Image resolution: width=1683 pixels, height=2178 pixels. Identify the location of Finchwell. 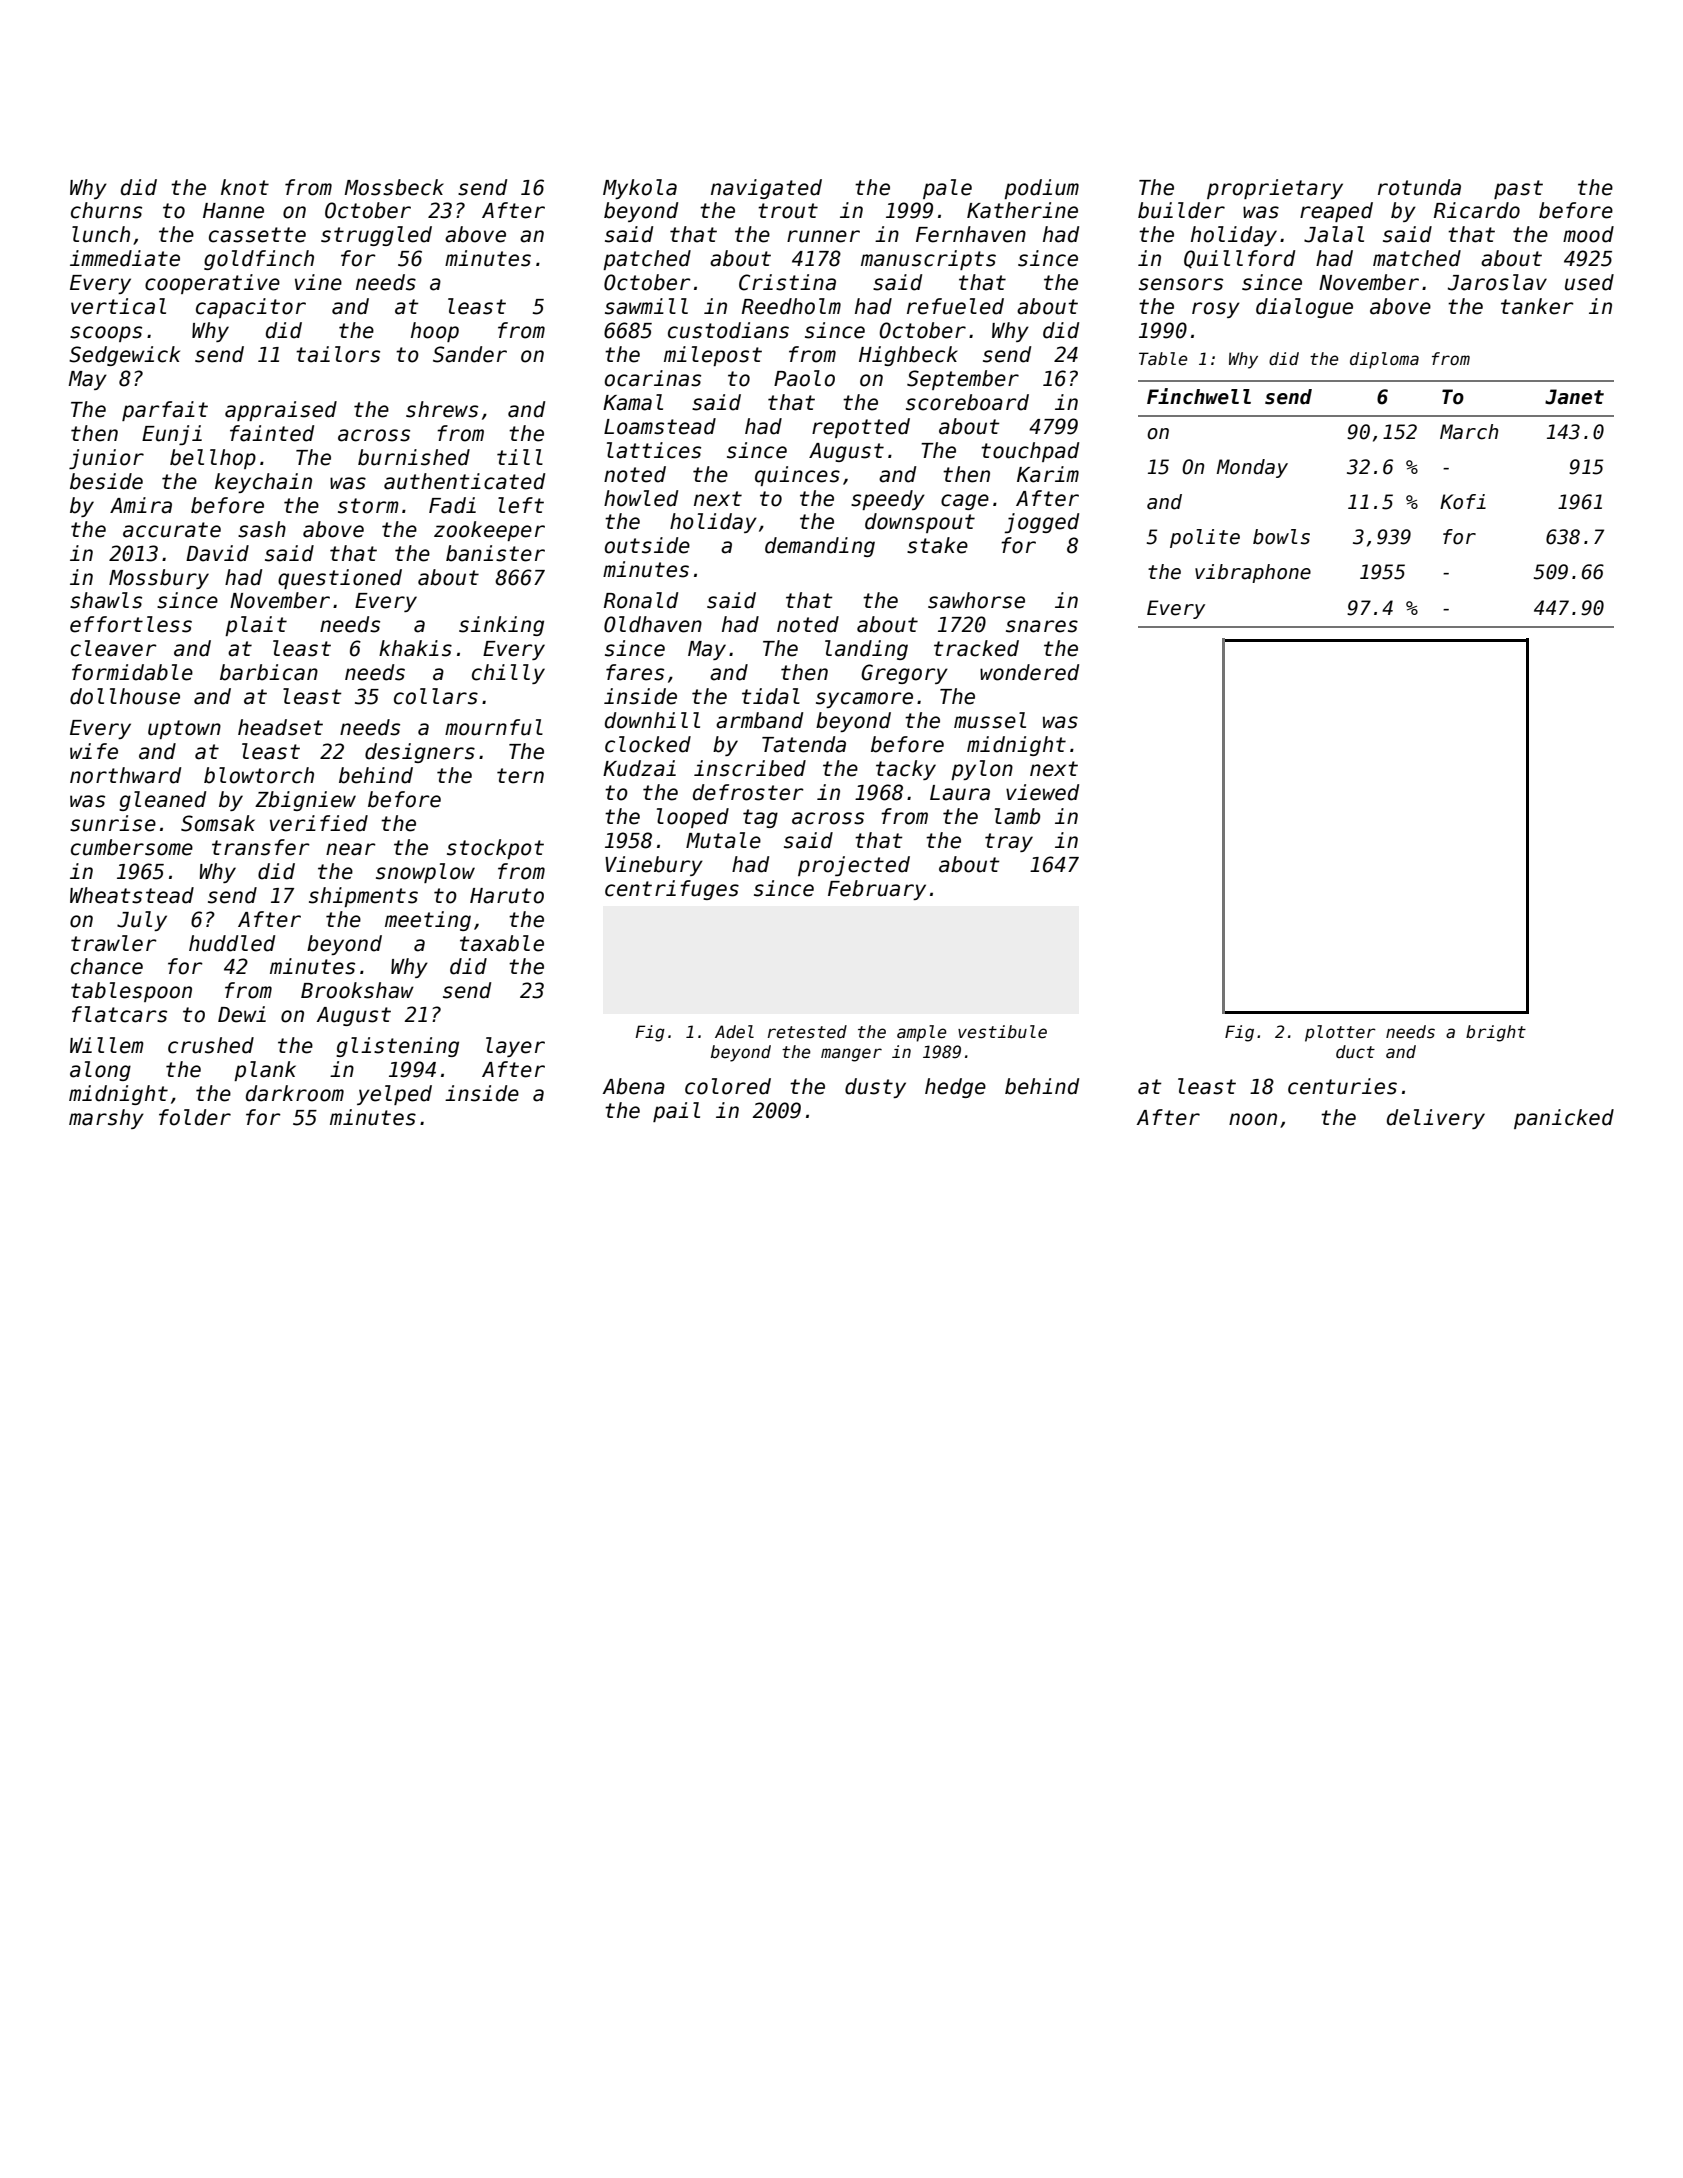
(1199, 396).
